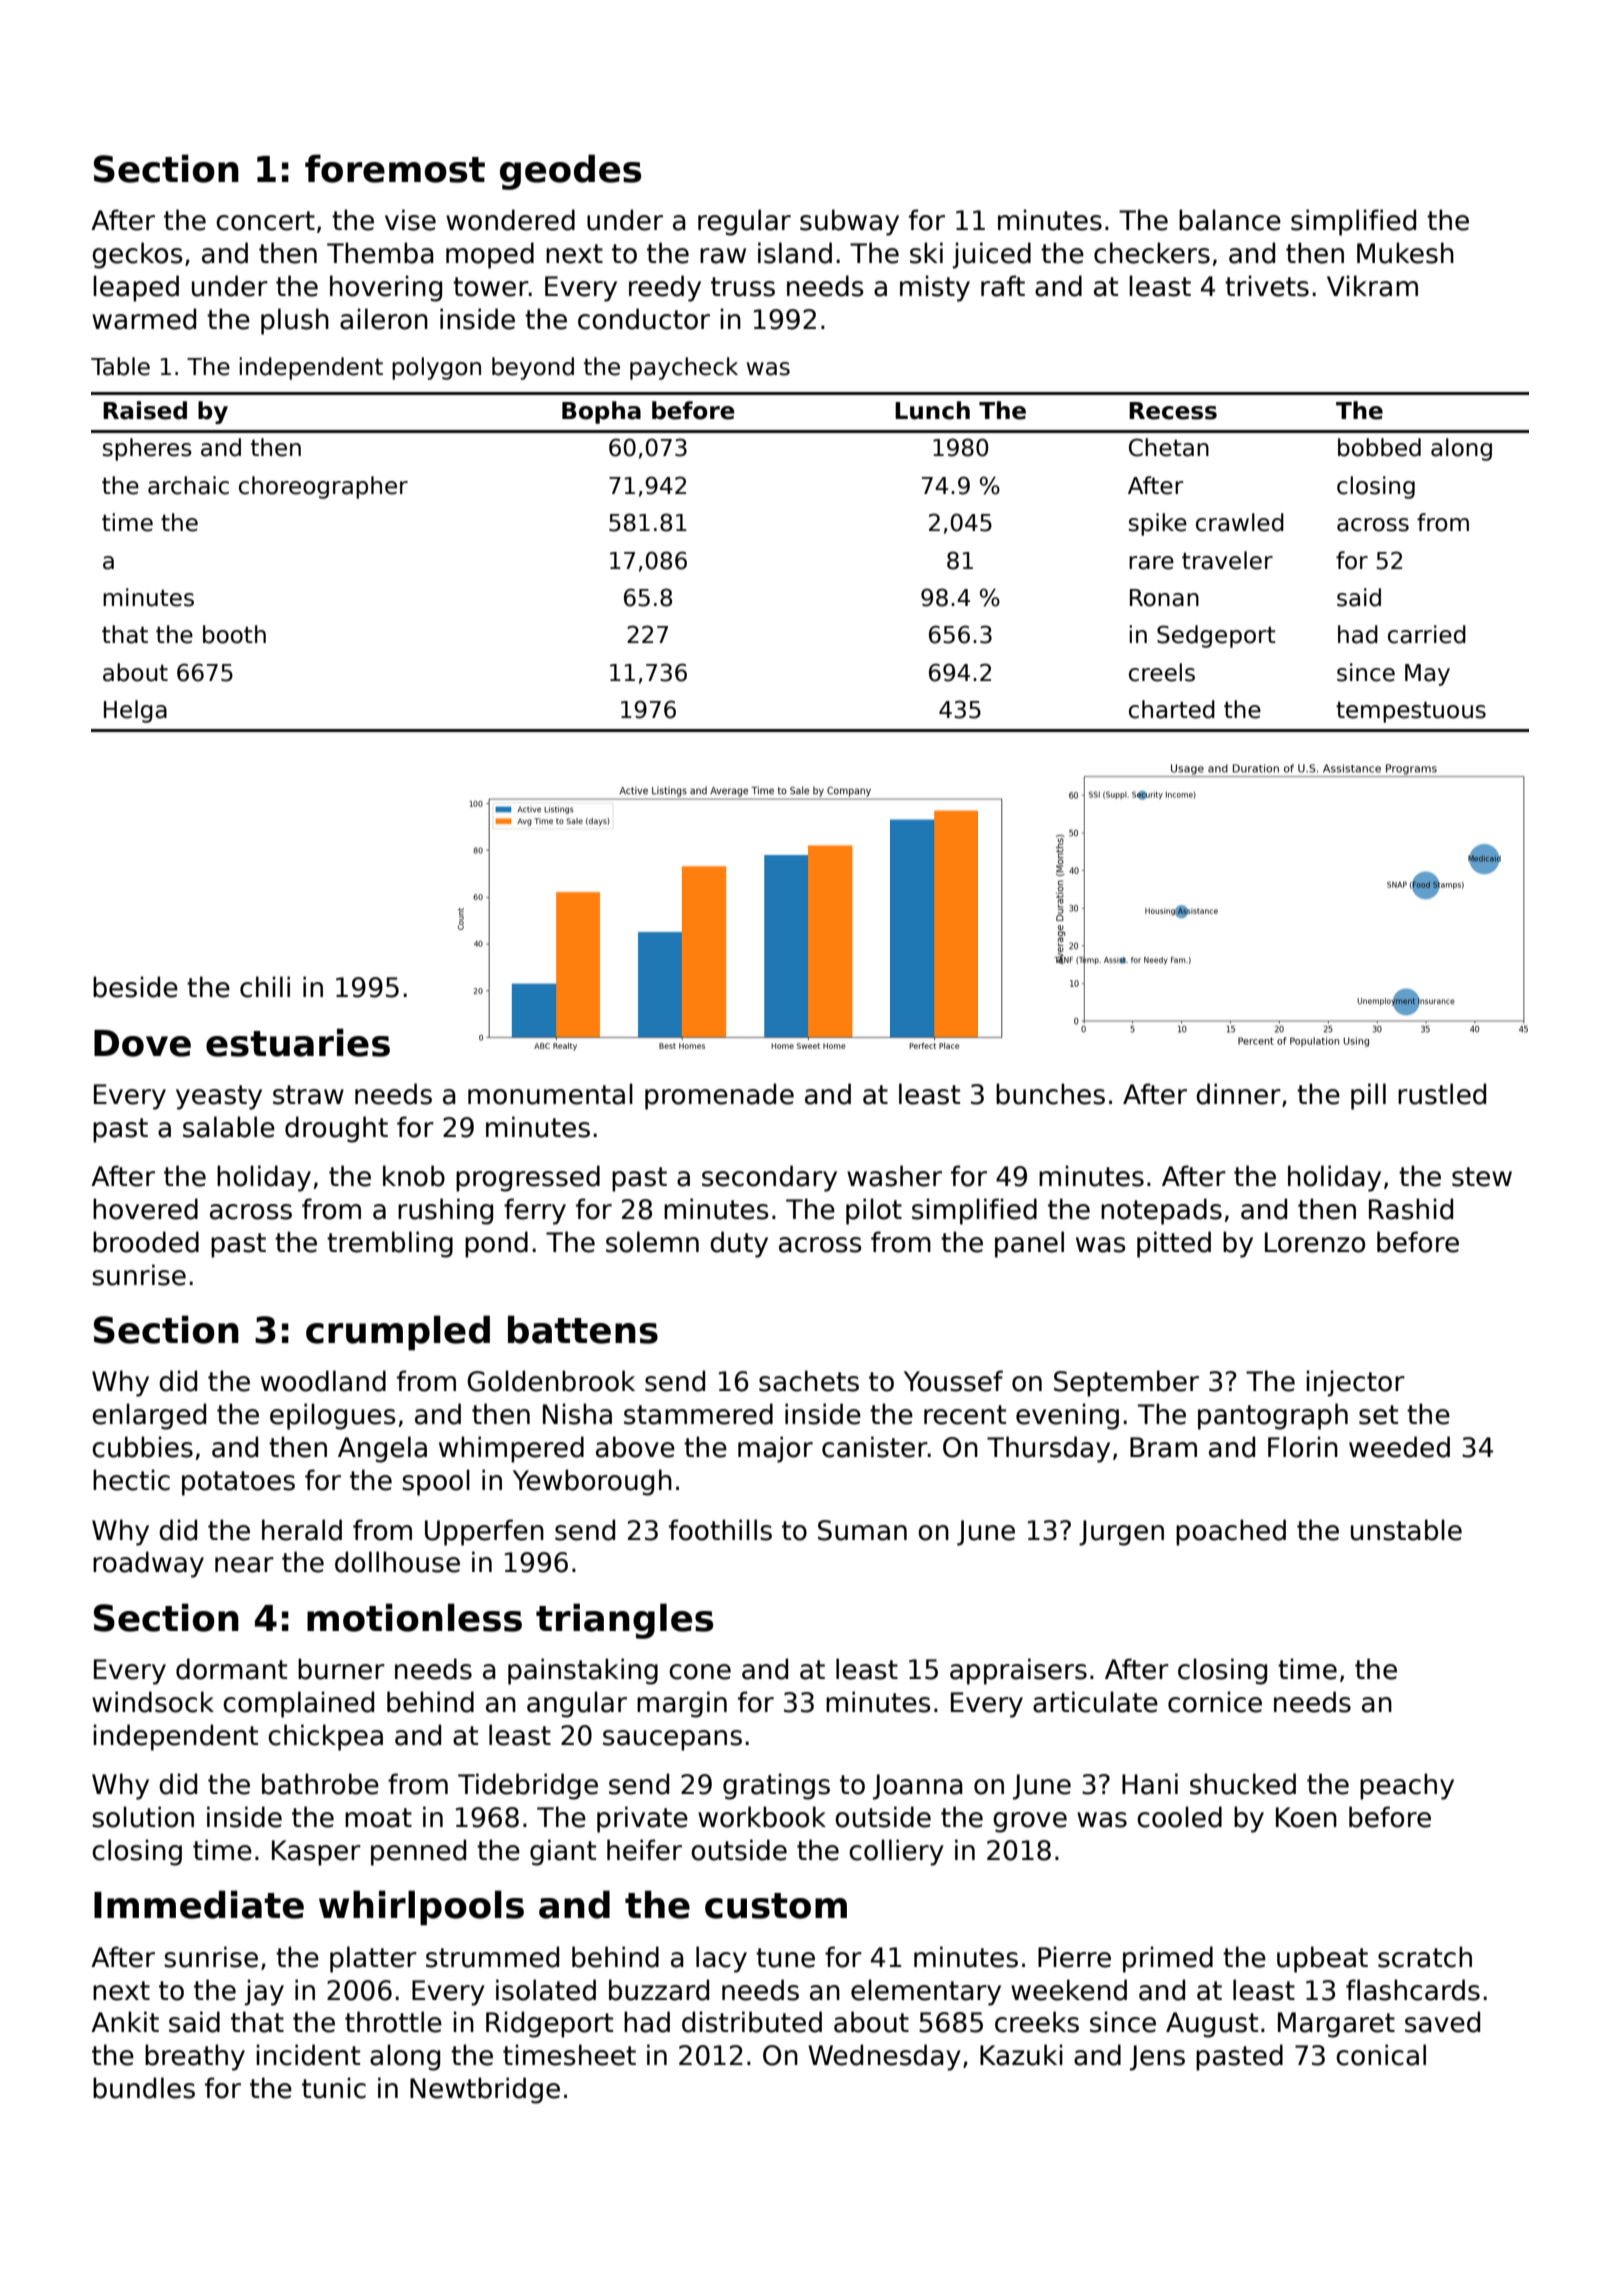 The height and width of the document is (2292, 1620). I want to click on Mukesh, so click(1405, 253).
